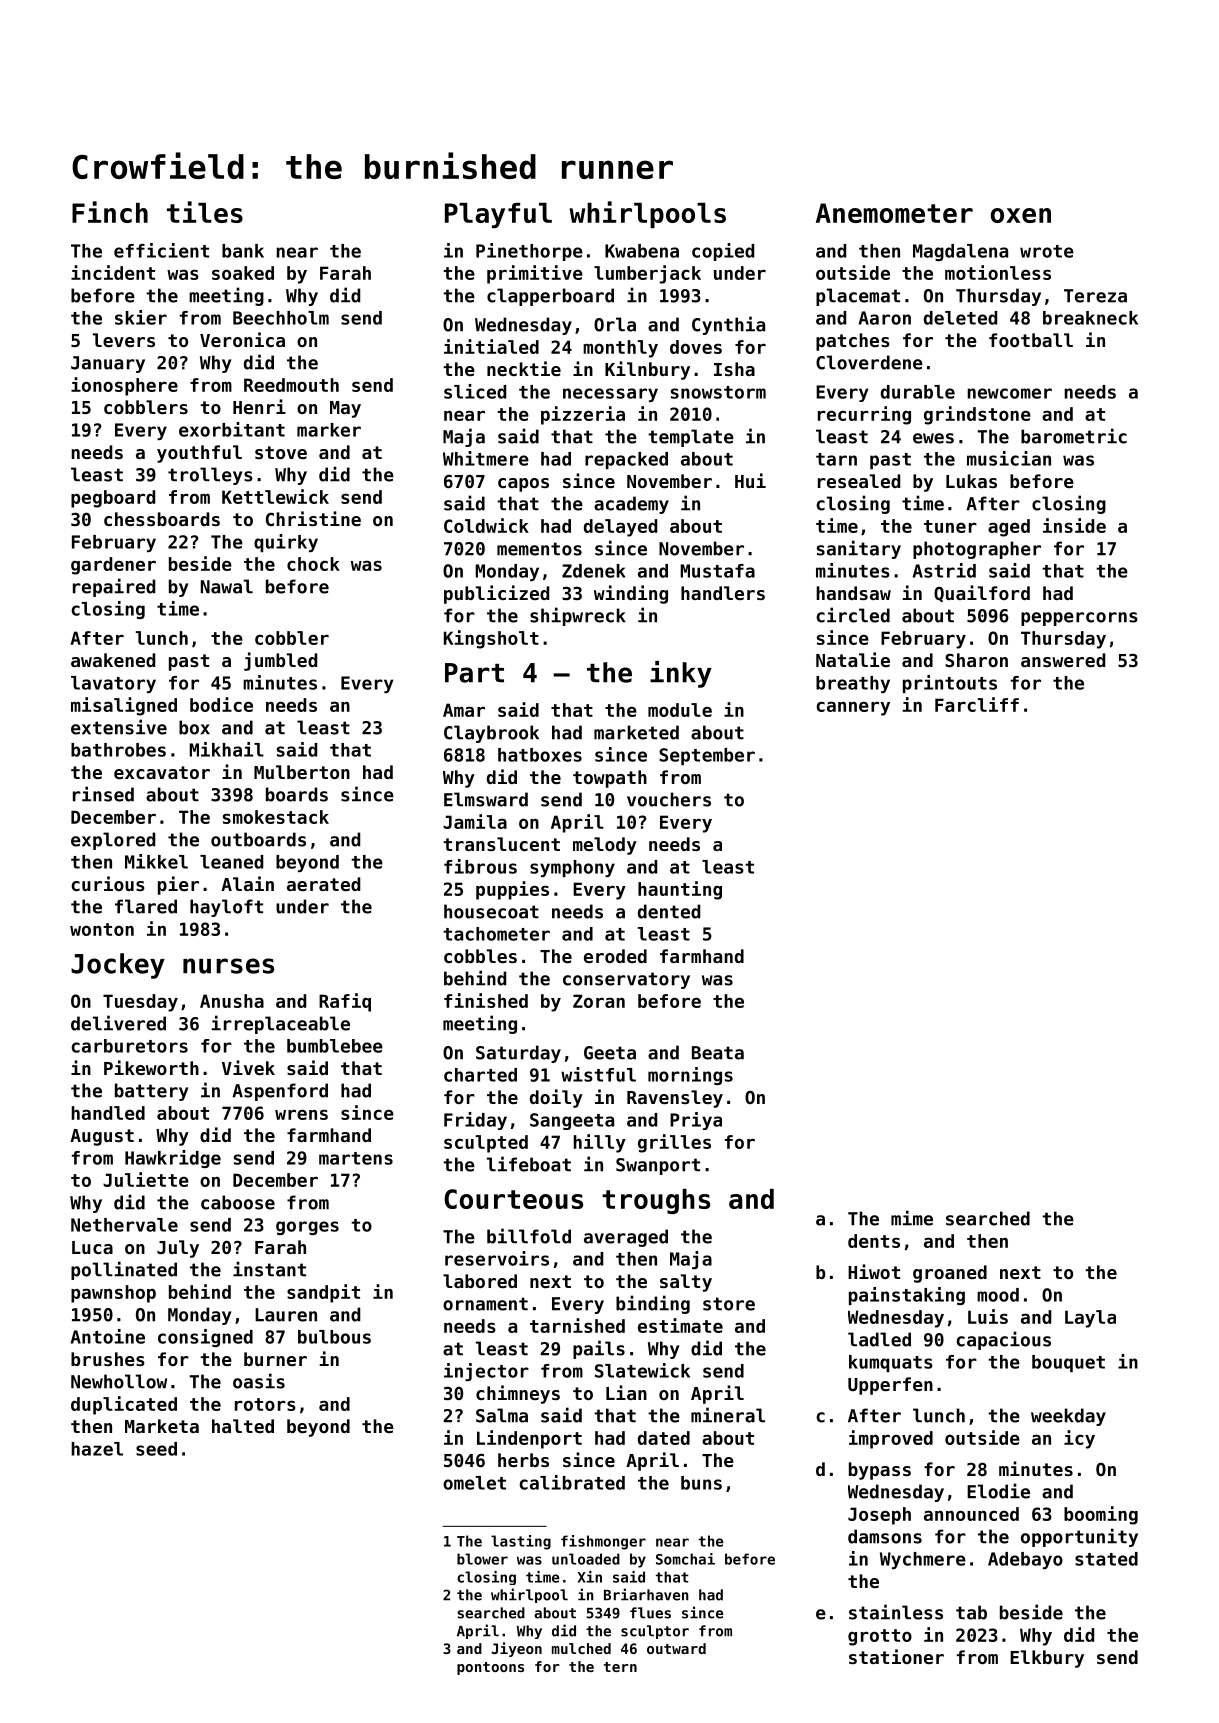 The height and width of the screenshot is (1723, 1219). Describe the element at coordinates (1090, 1319) in the screenshot. I see `Layla` at that location.
